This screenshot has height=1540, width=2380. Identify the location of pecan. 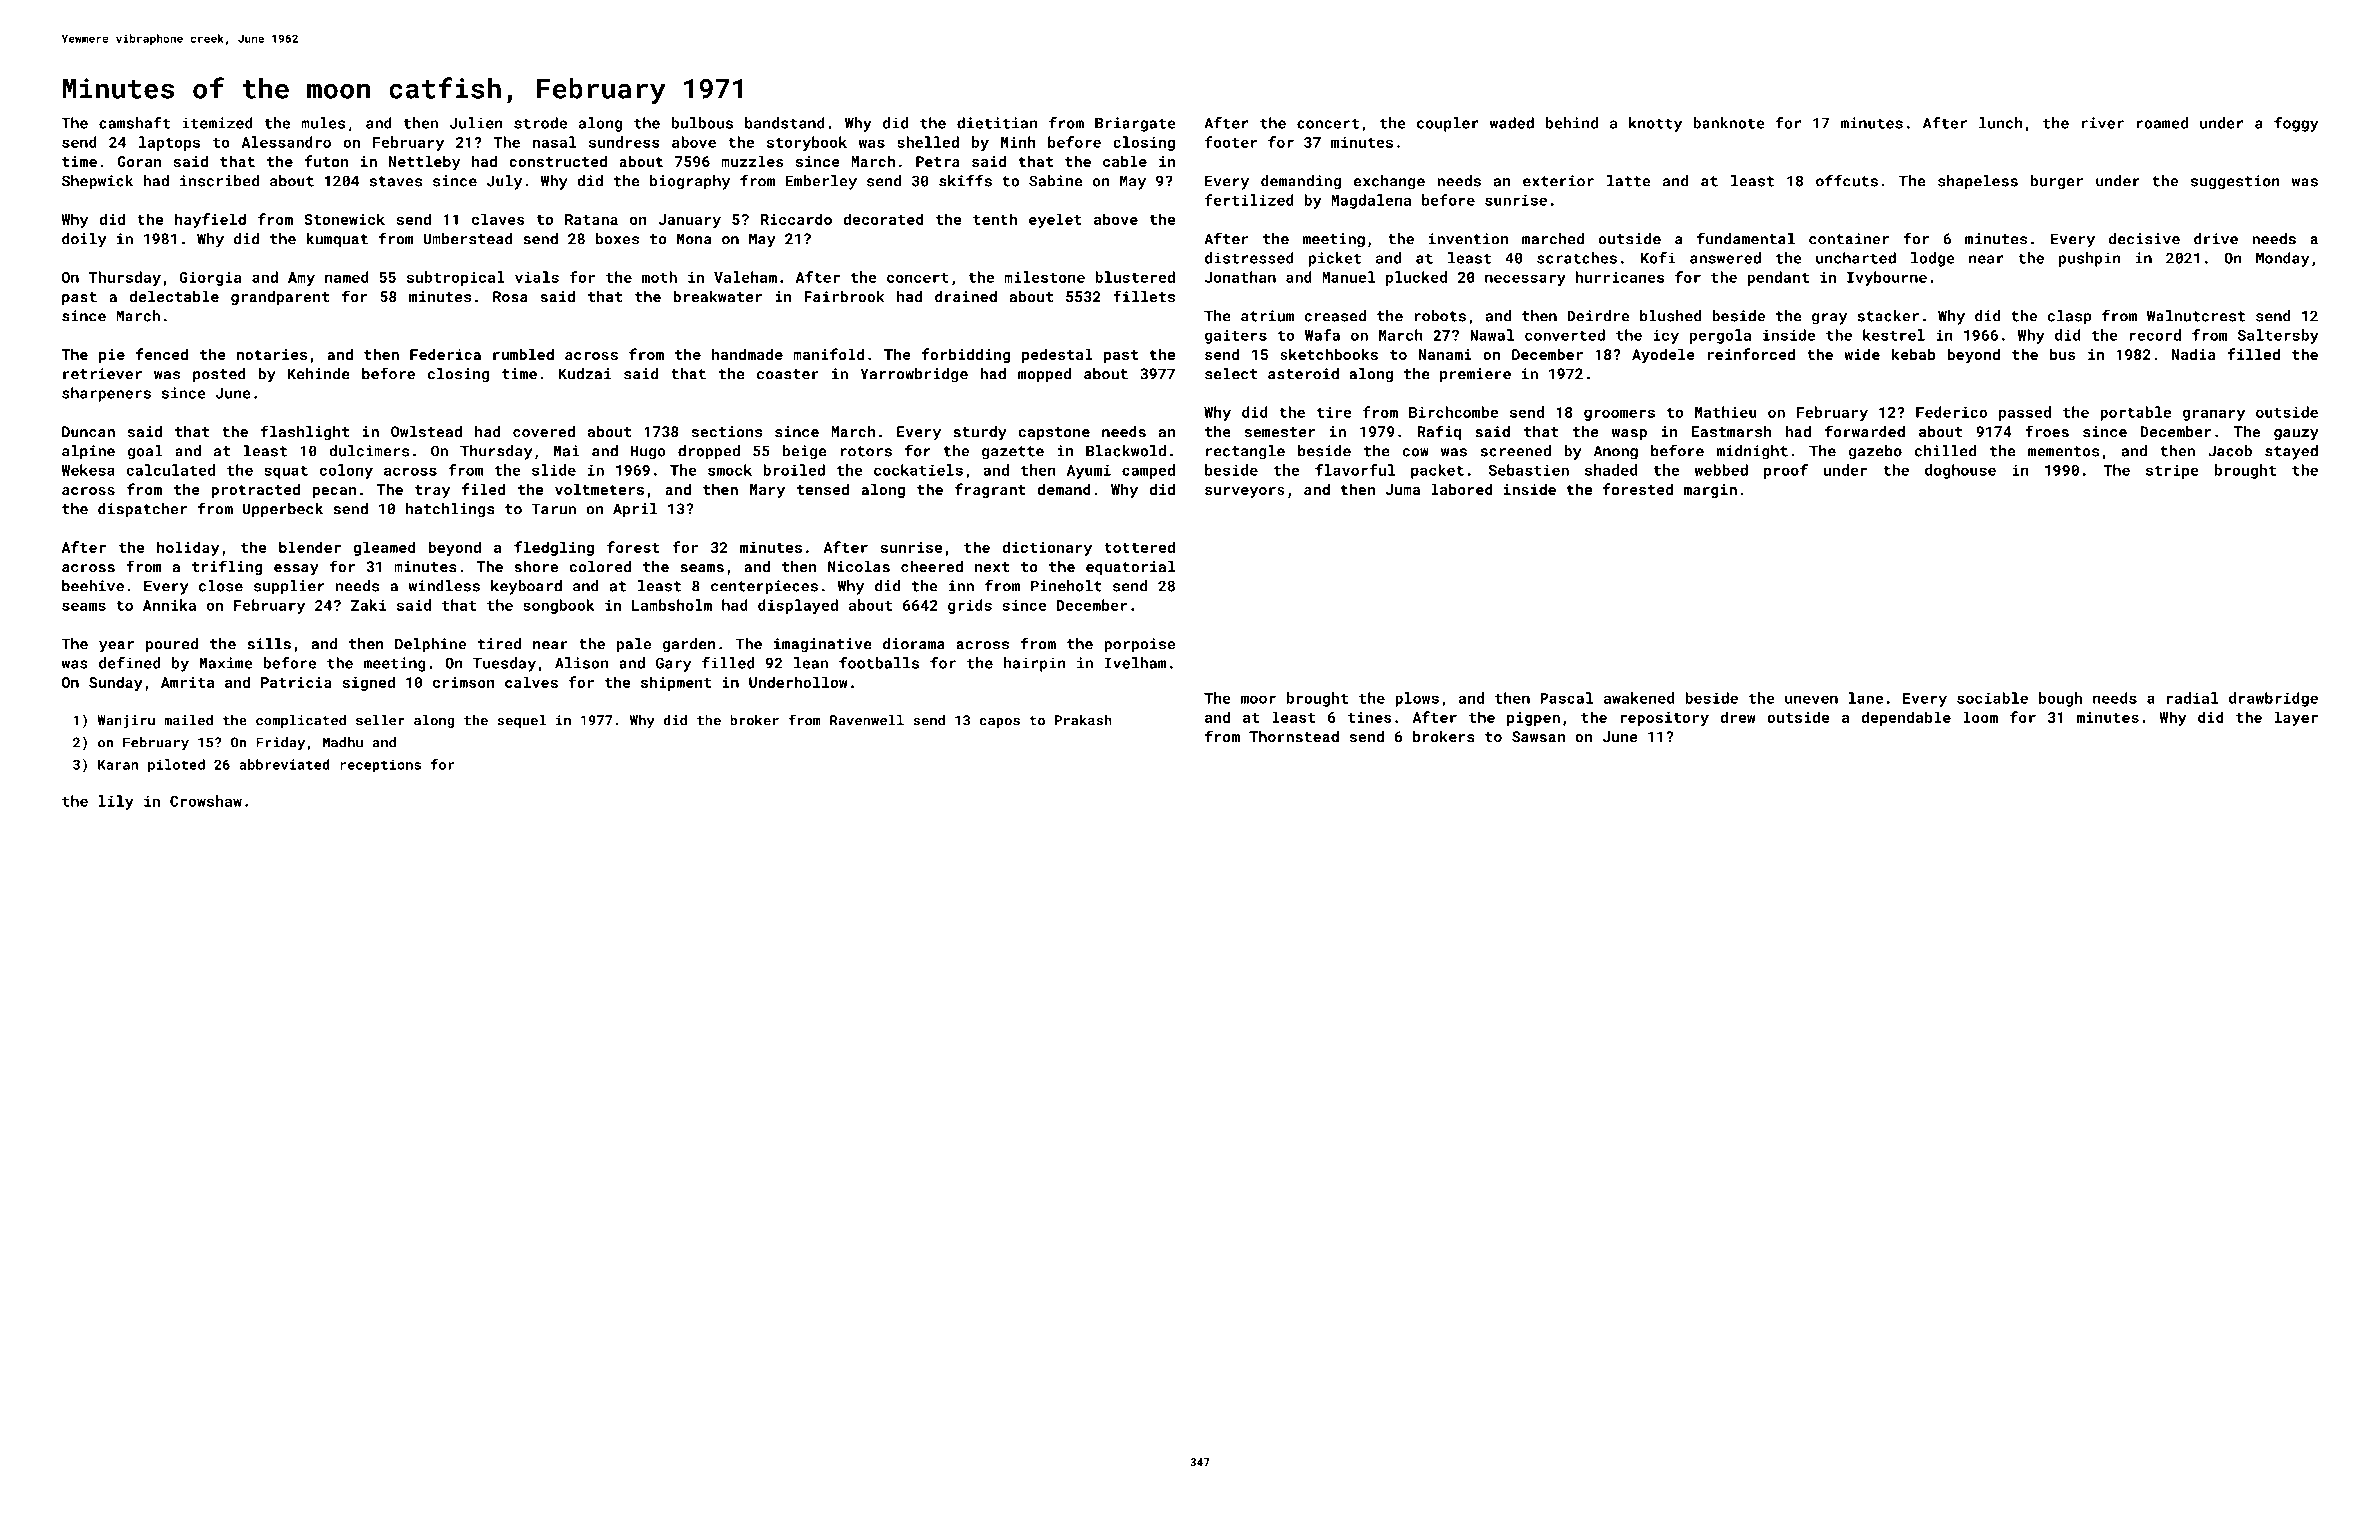
(334, 492).
